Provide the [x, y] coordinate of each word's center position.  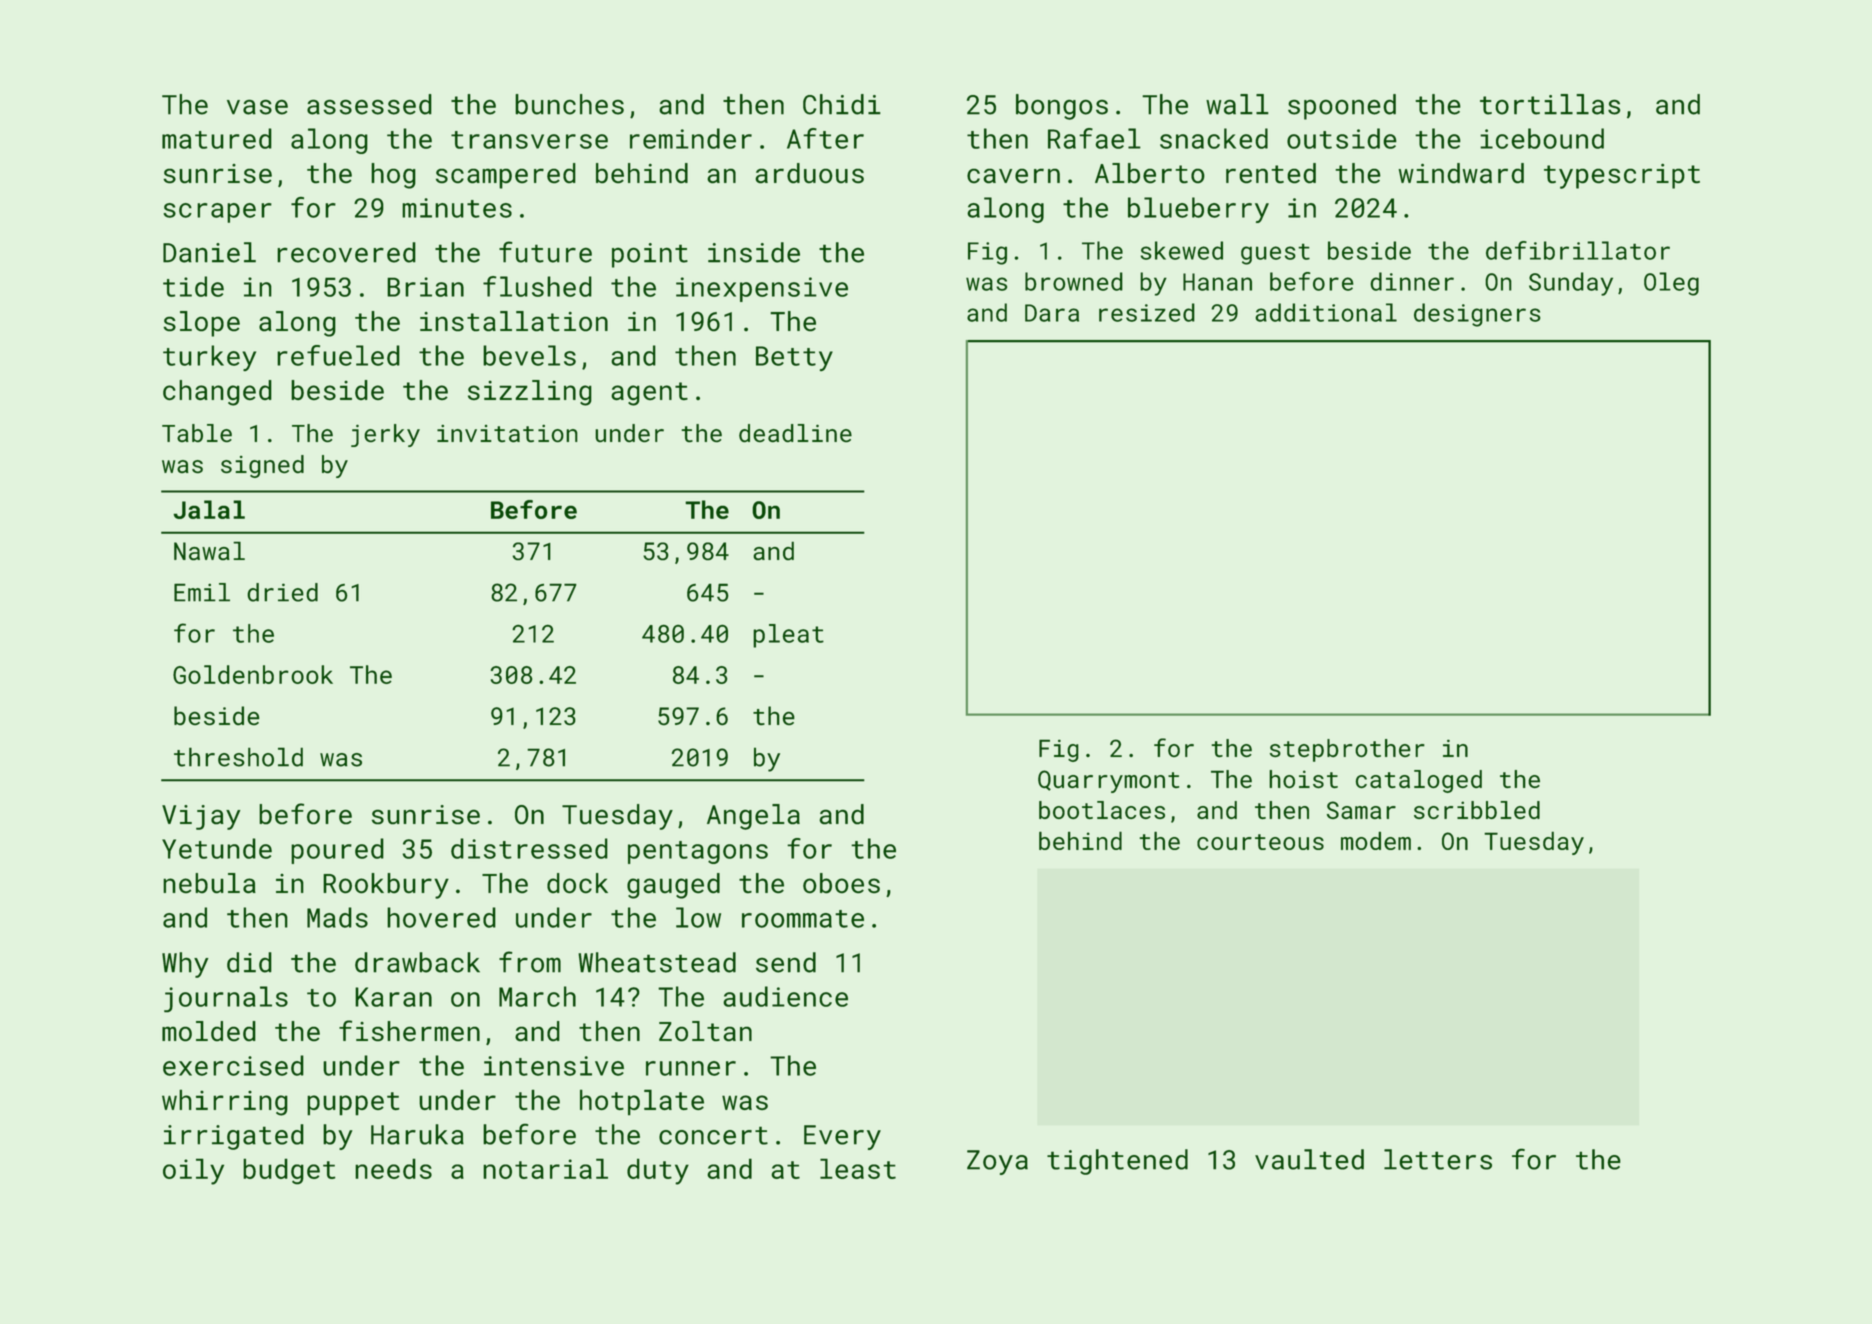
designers [1477, 315]
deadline [795, 433]
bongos [1062, 107]
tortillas [1550, 104]
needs [393, 1168]
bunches [569, 104]
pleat [788, 636]
